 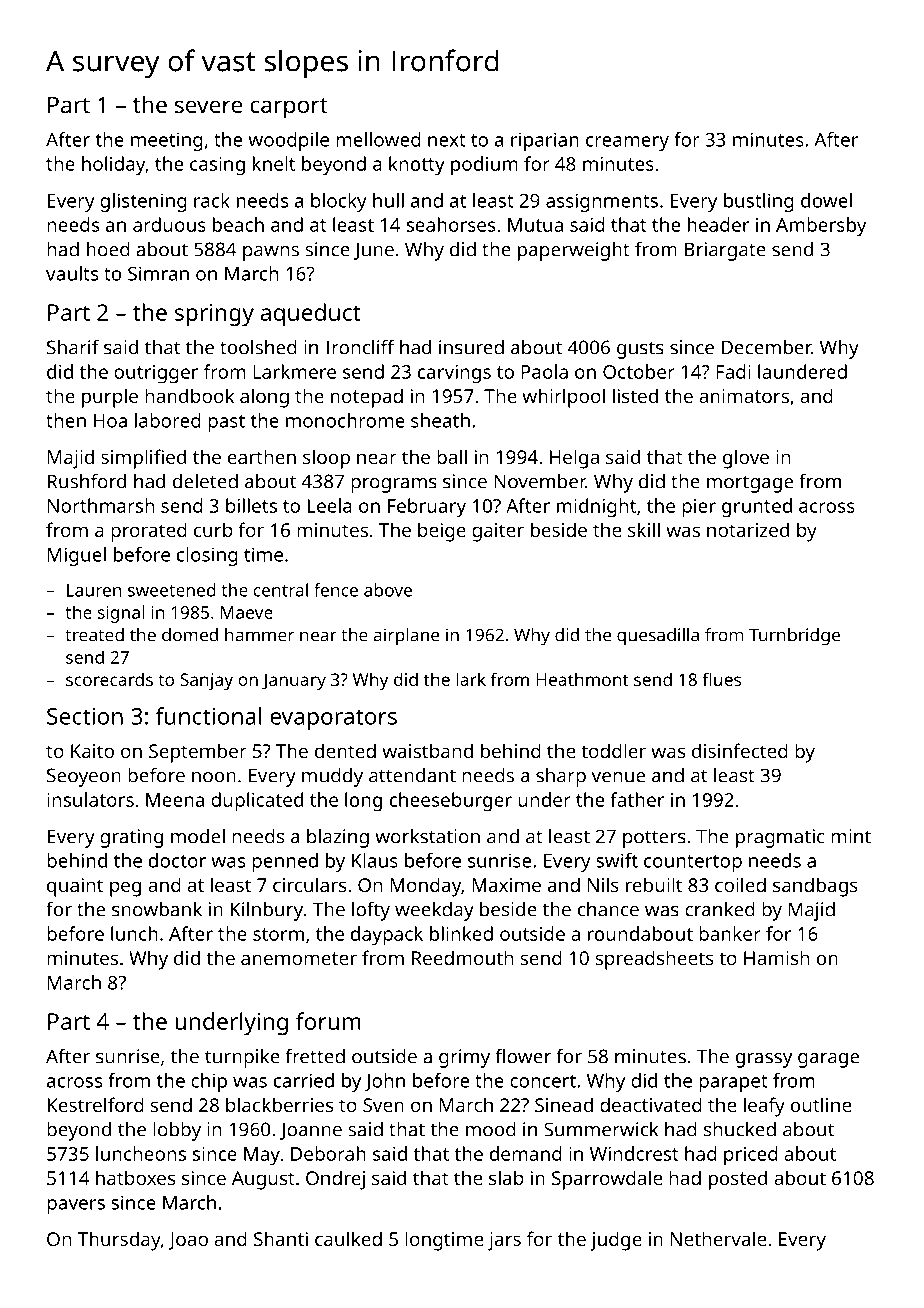 What do you see at coordinates (208, 106) in the screenshot?
I see `severe` at bounding box center [208, 106].
